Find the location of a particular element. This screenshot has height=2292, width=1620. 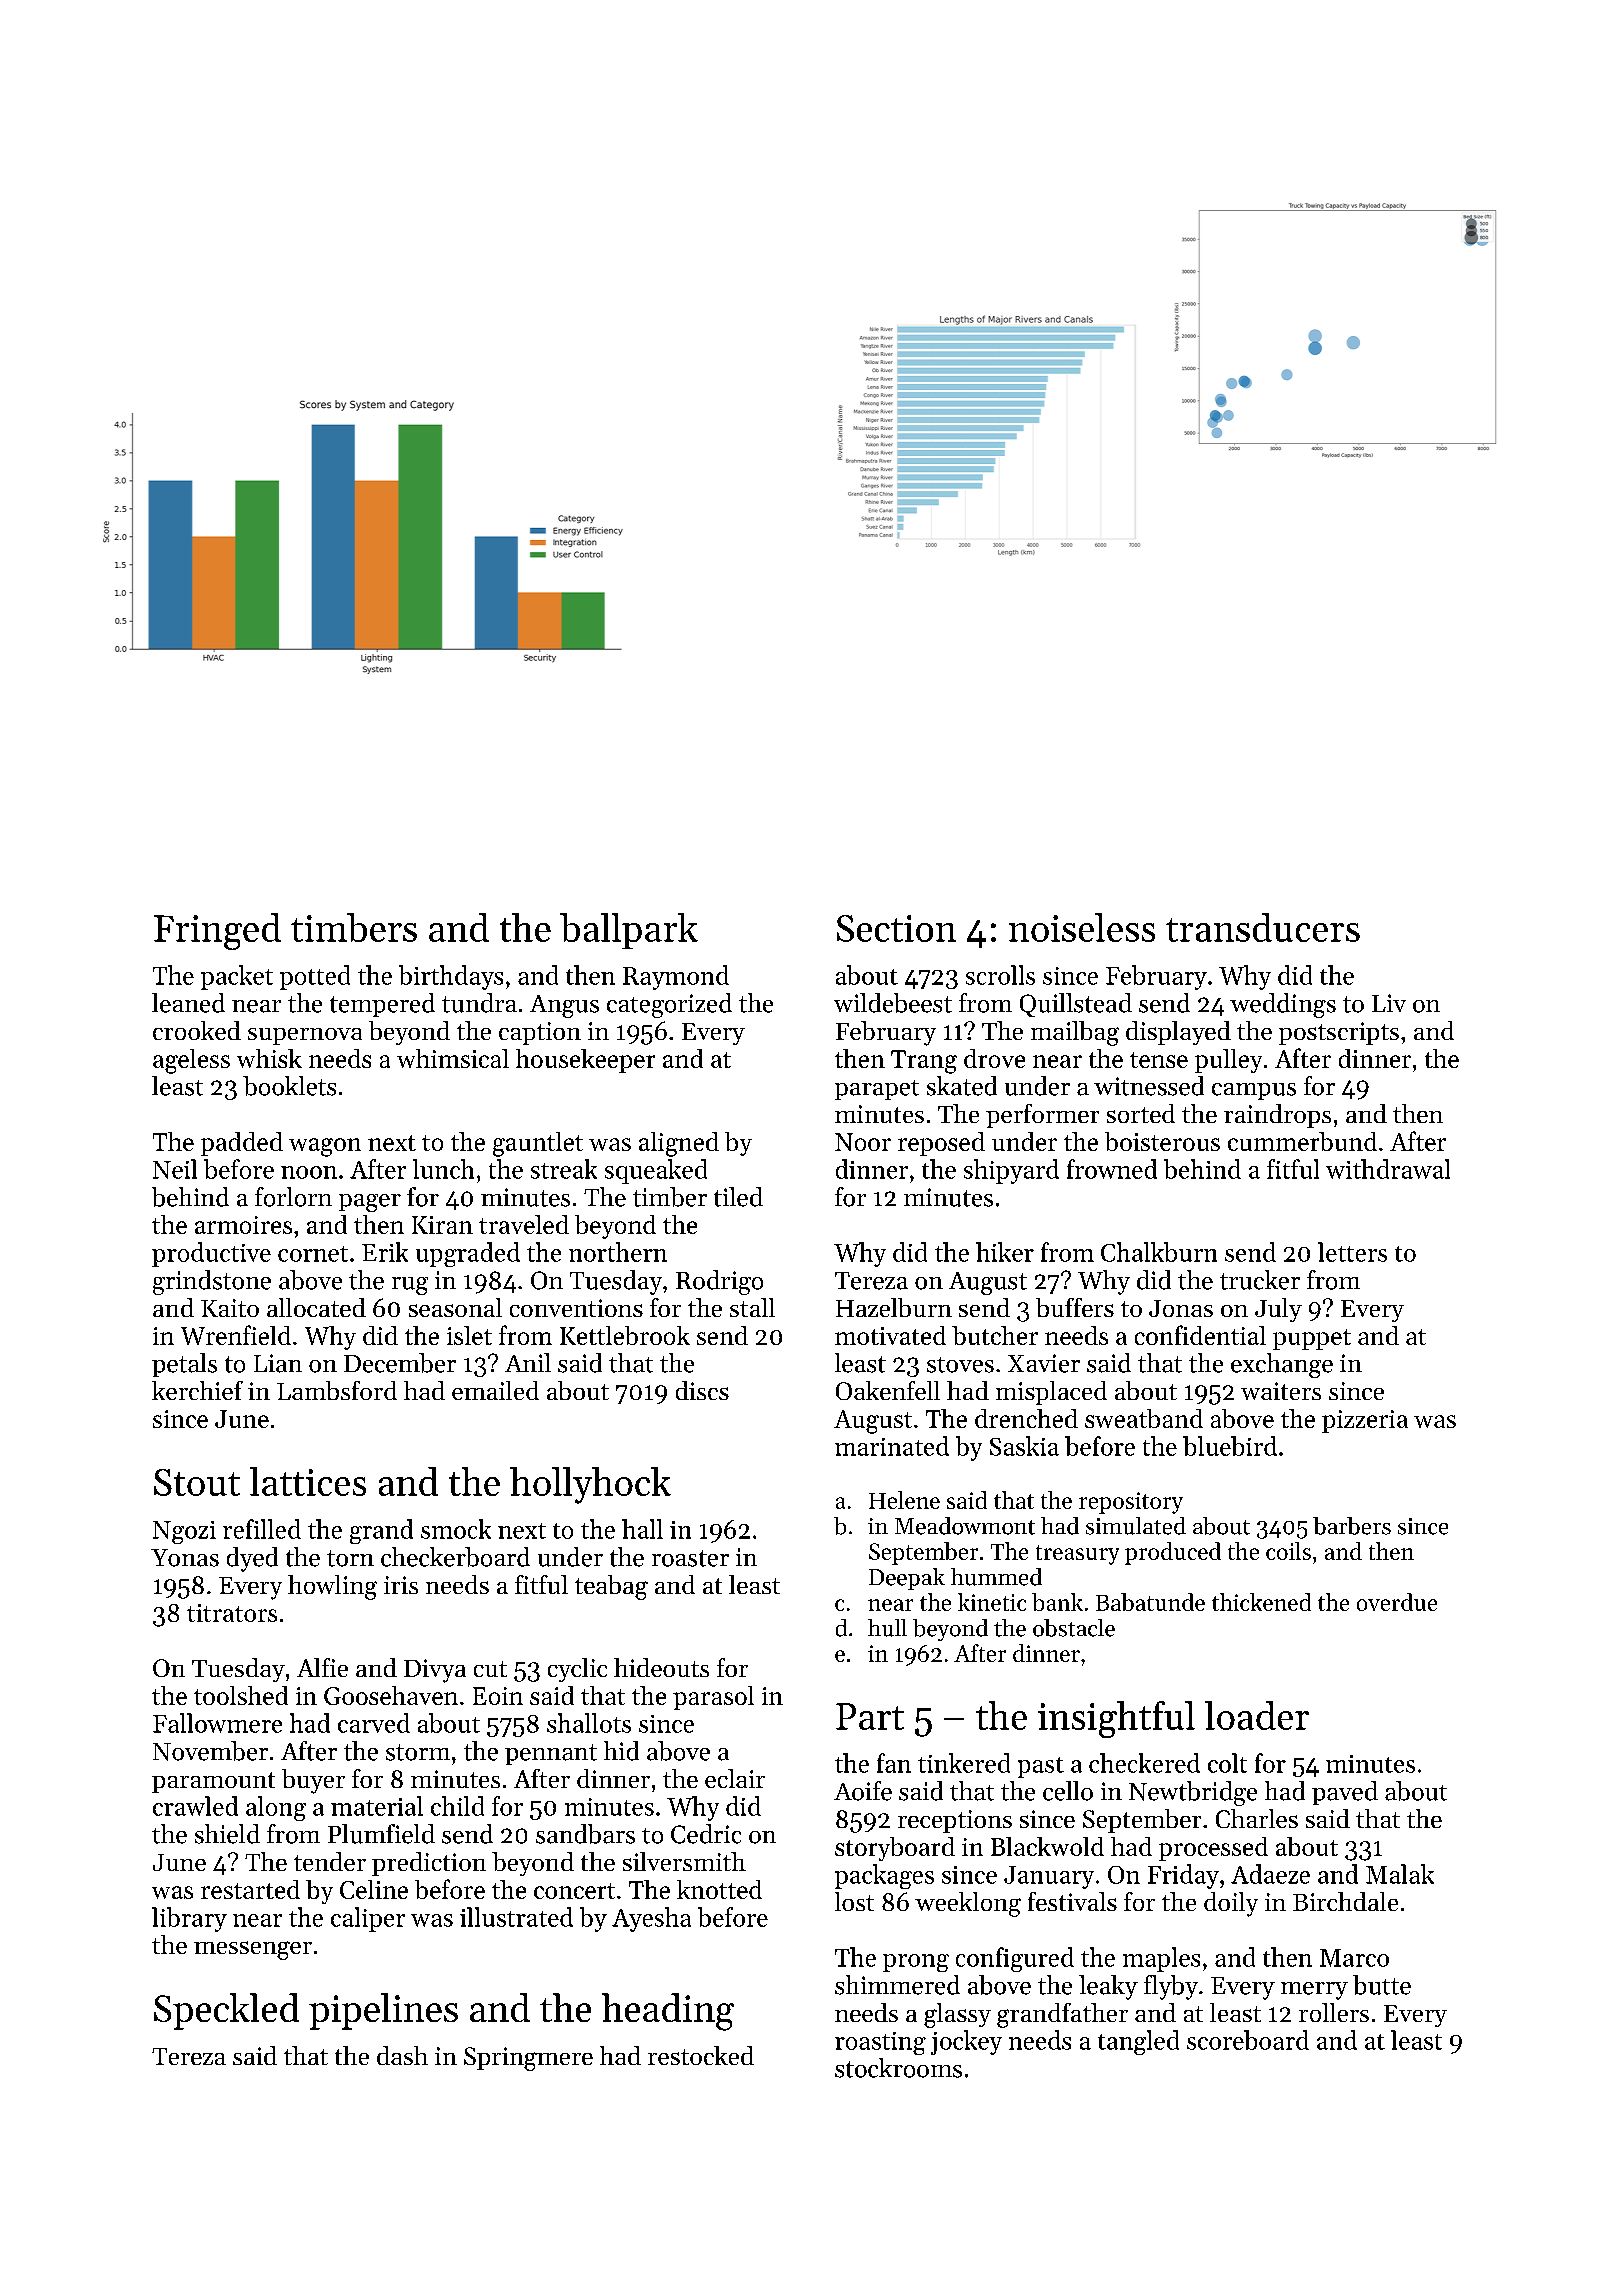

hiker is located at coordinates (1005, 1252).
